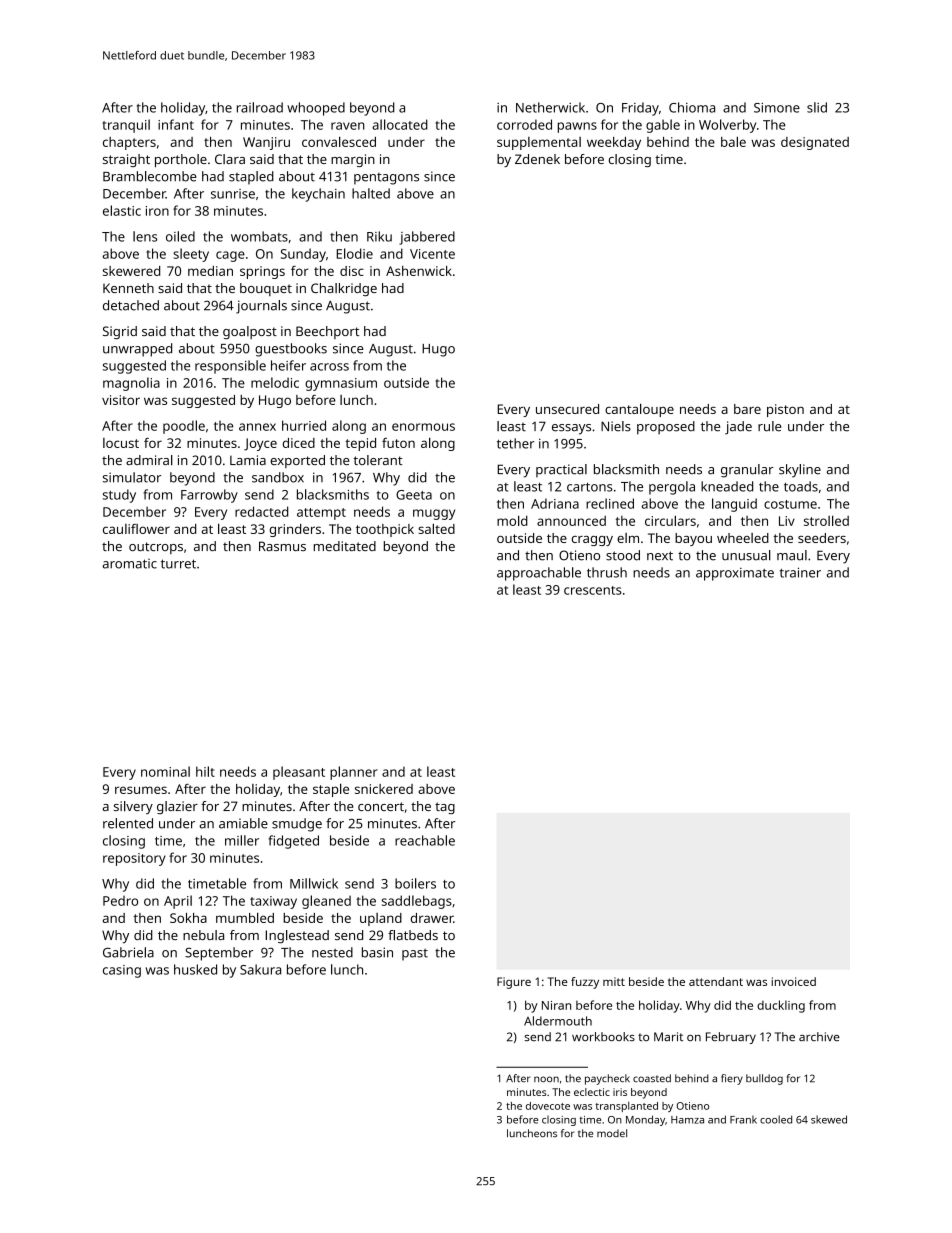  I want to click on duckling, so click(781, 1006).
